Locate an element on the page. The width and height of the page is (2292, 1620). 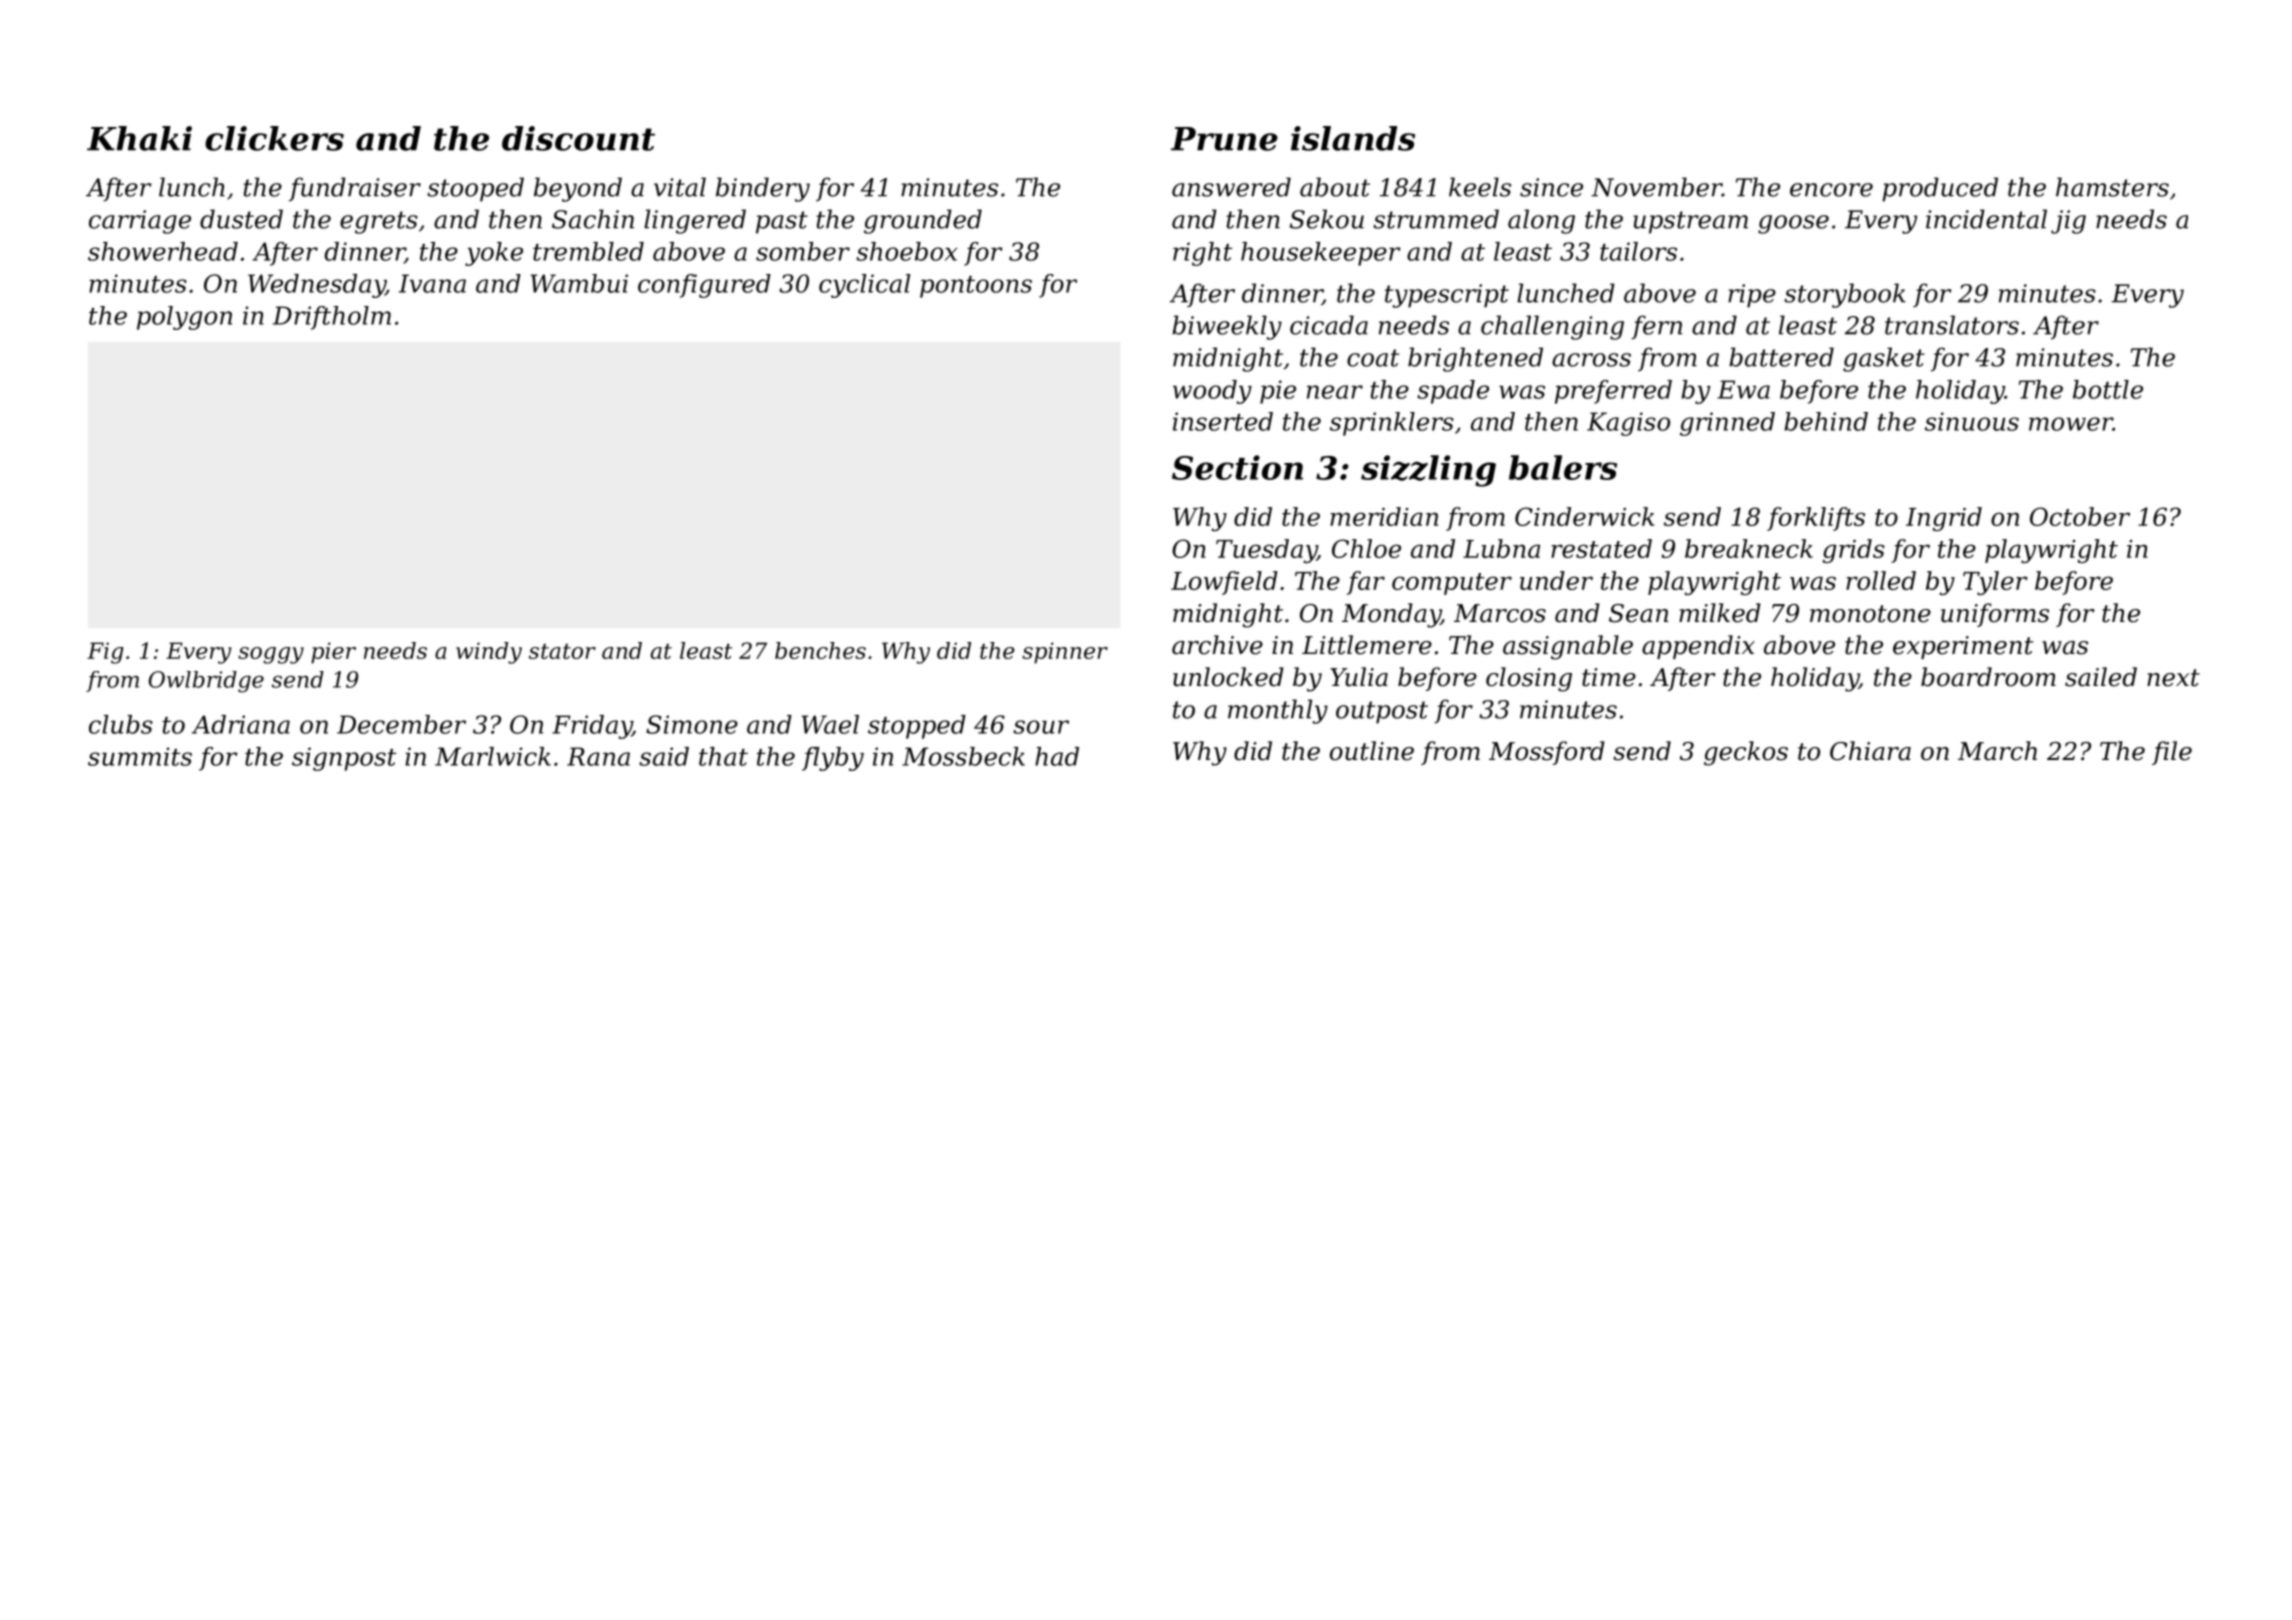
file is located at coordinates (2172, 753).
